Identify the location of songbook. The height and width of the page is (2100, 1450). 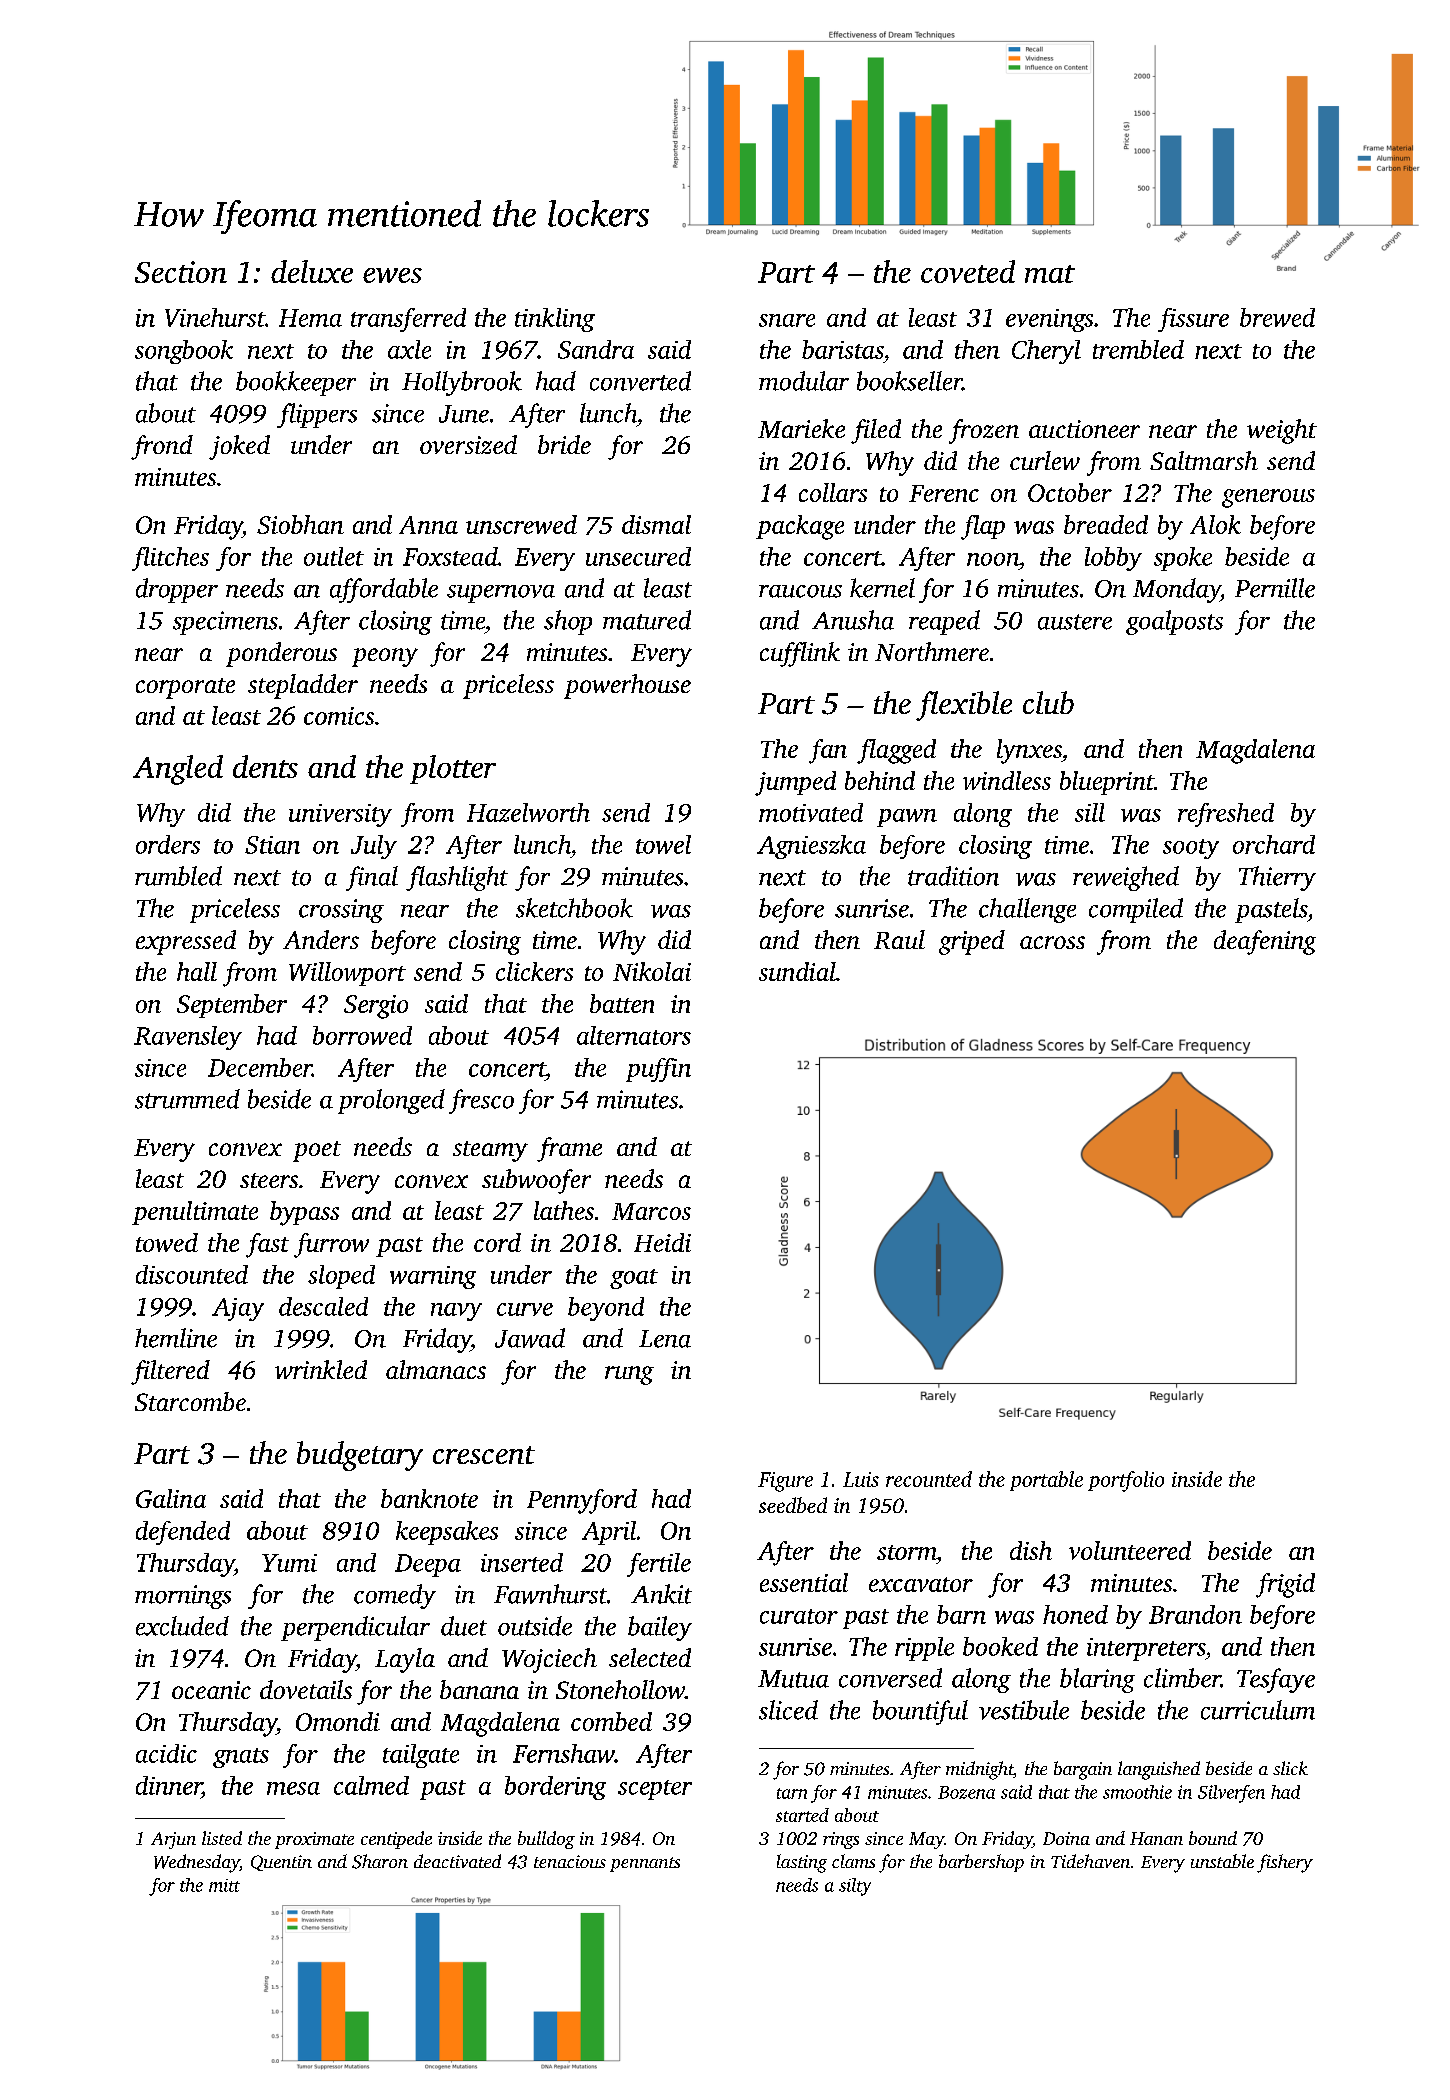
(184, 352).
